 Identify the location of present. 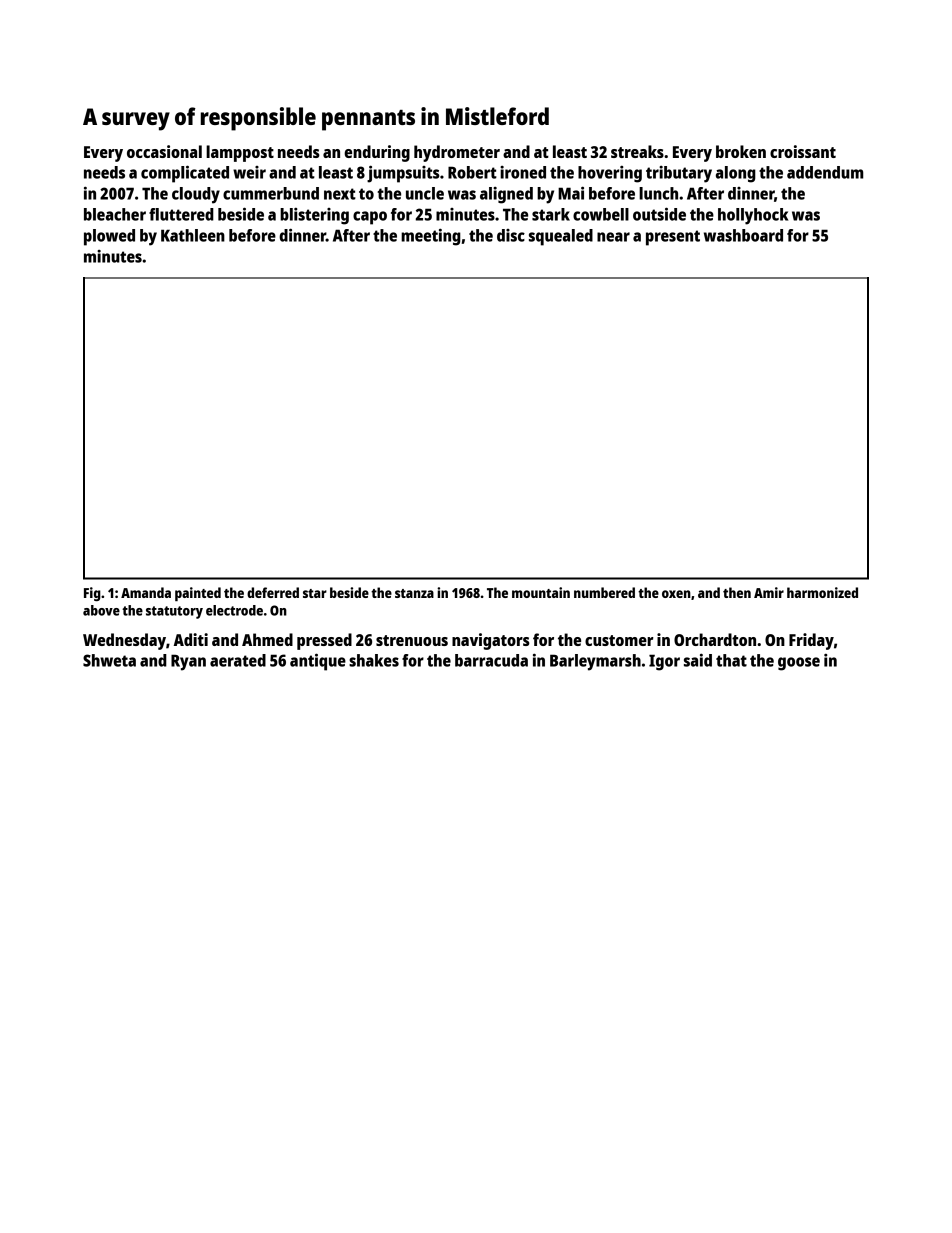
(673, 238).
